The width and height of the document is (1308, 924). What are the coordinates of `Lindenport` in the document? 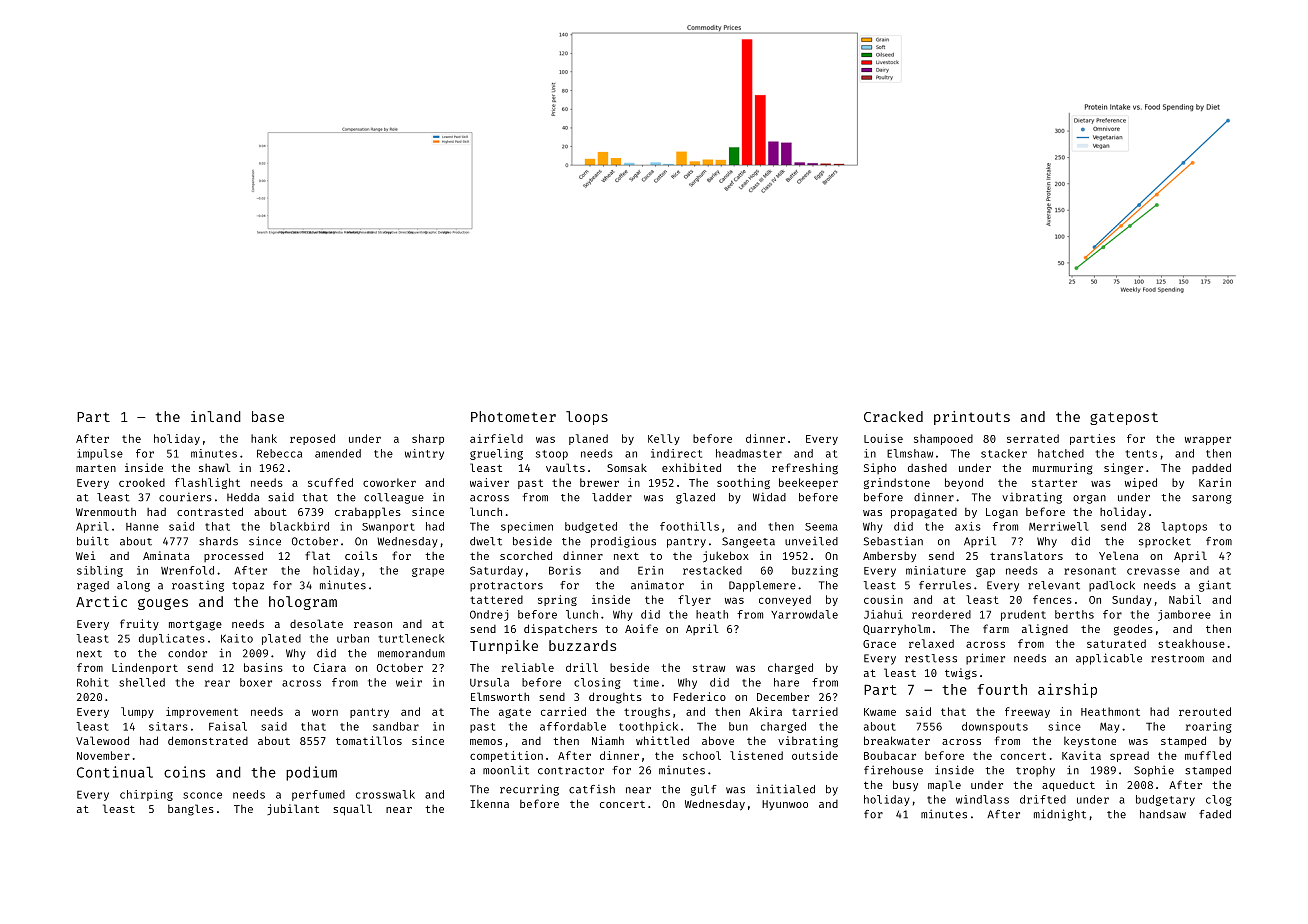 It's located at (145, 668).
